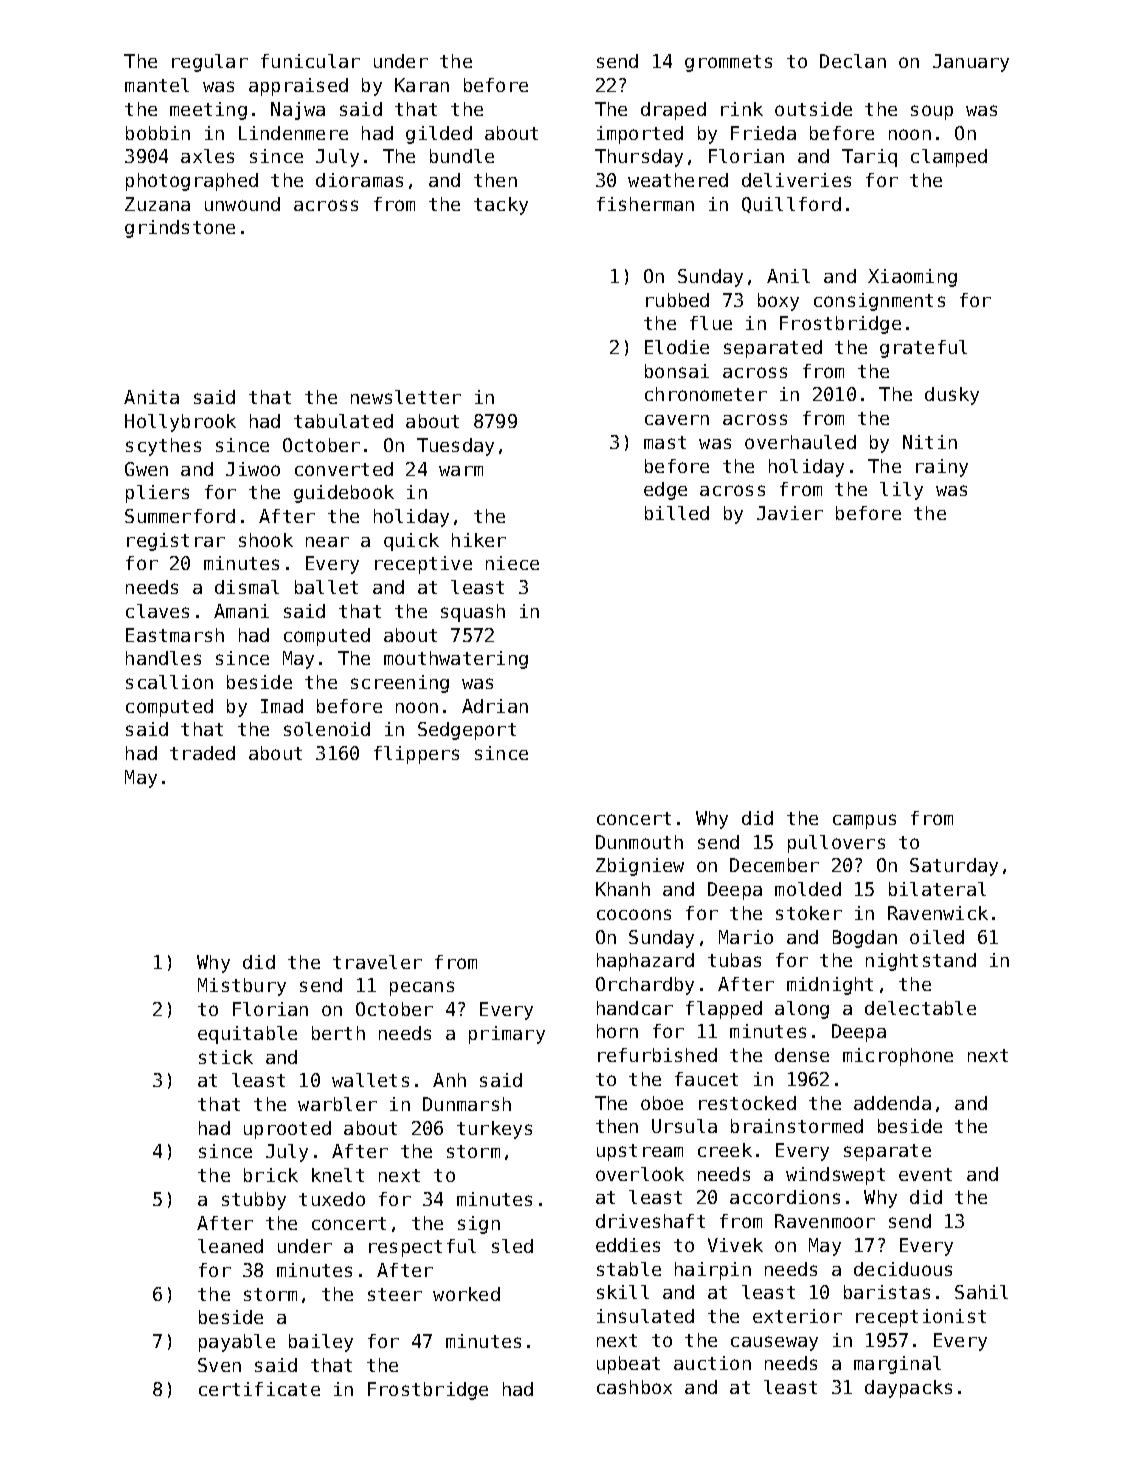 The height and width of the document is (1479, 1143). I want to click on leaned, so click(230, 1246).
